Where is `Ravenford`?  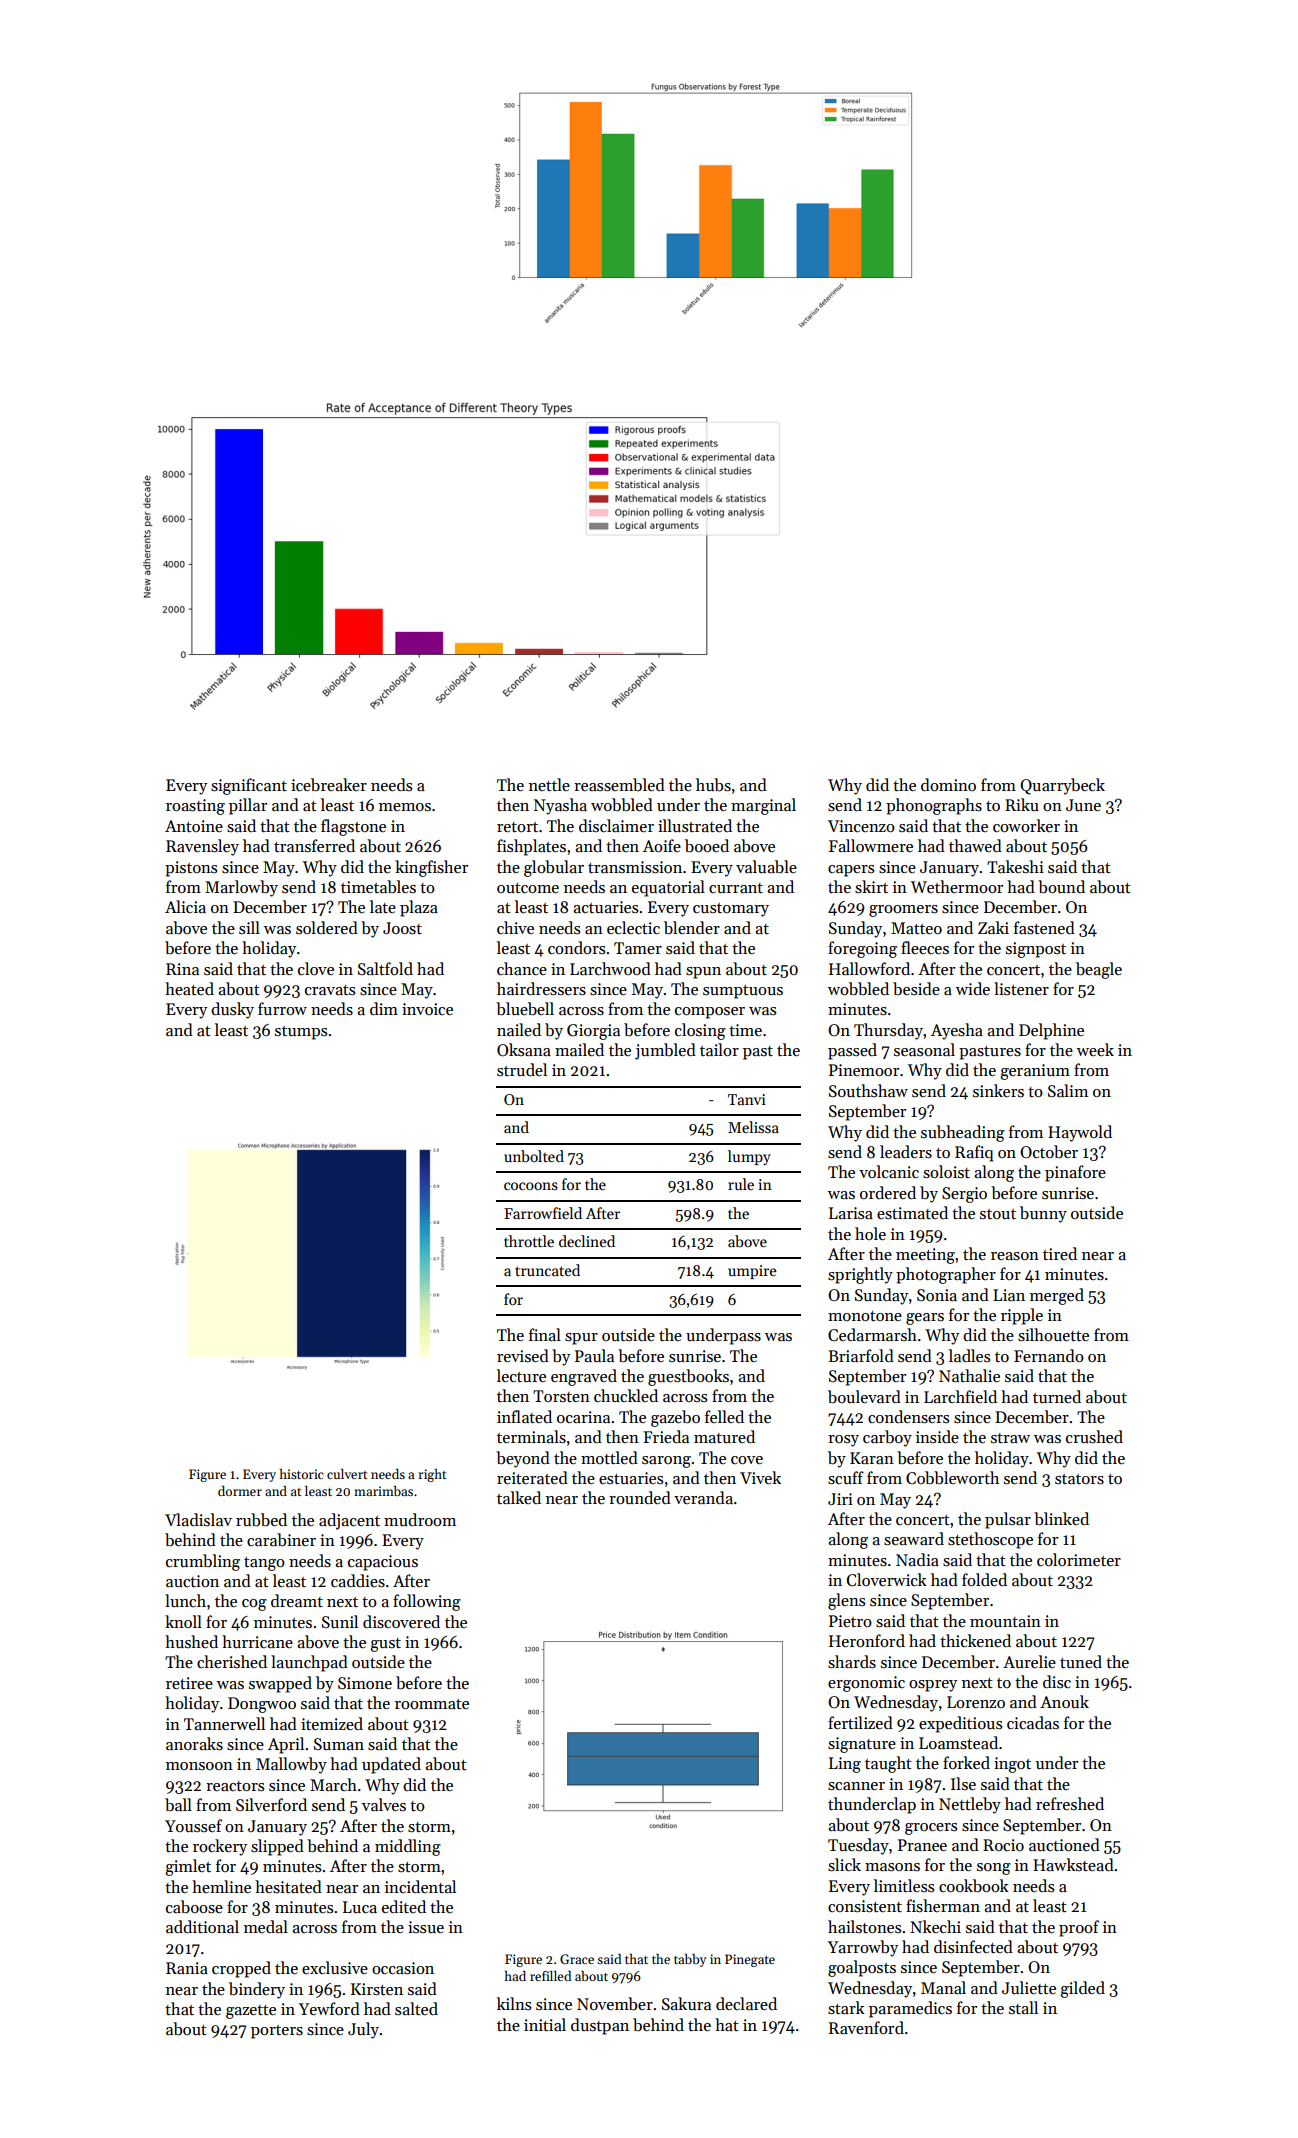 Ravenford is located at coordinates (866, 2027).
